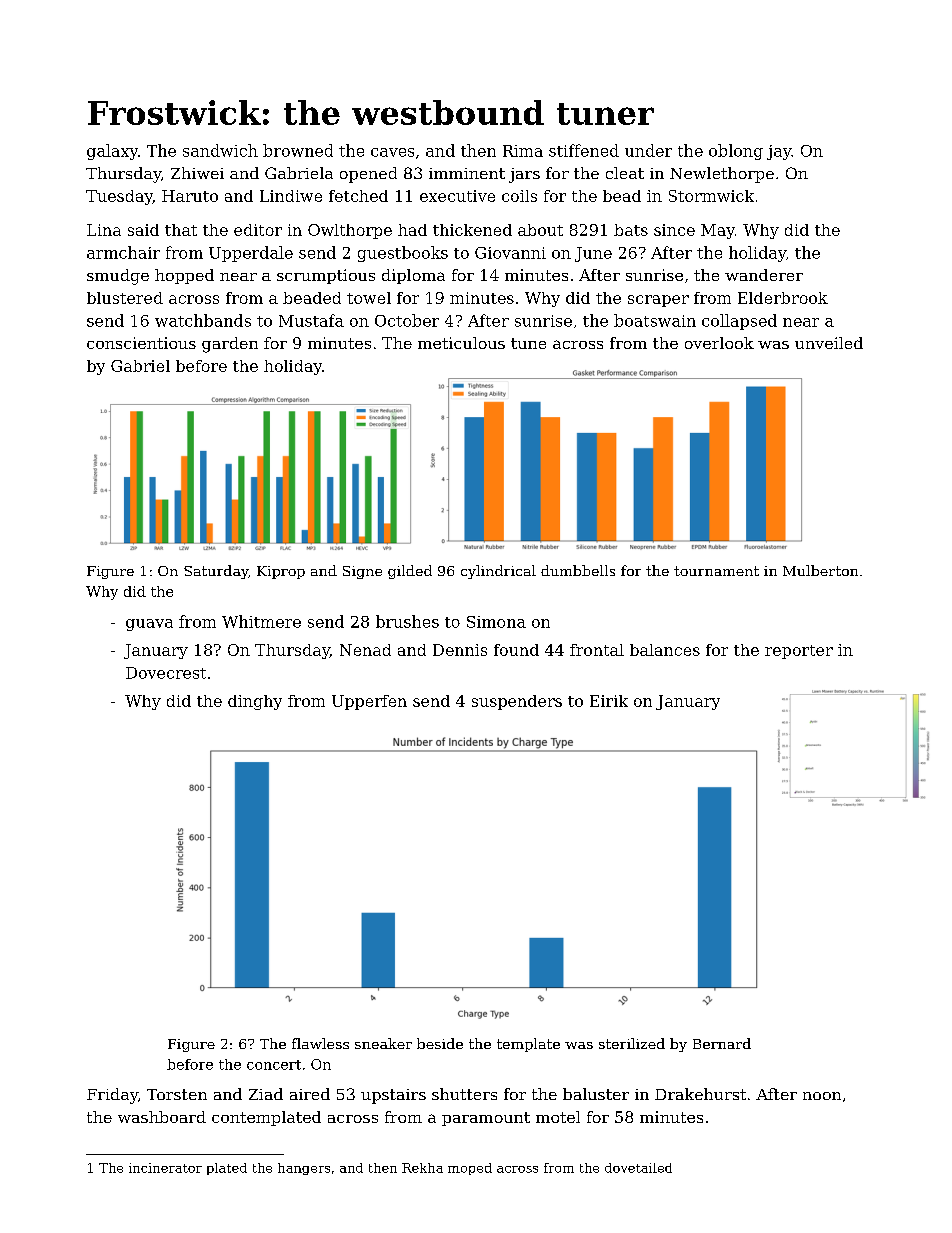  Describe the element at coordinates (609, 701) in the screenshot. I see `Eirik` at that location.
